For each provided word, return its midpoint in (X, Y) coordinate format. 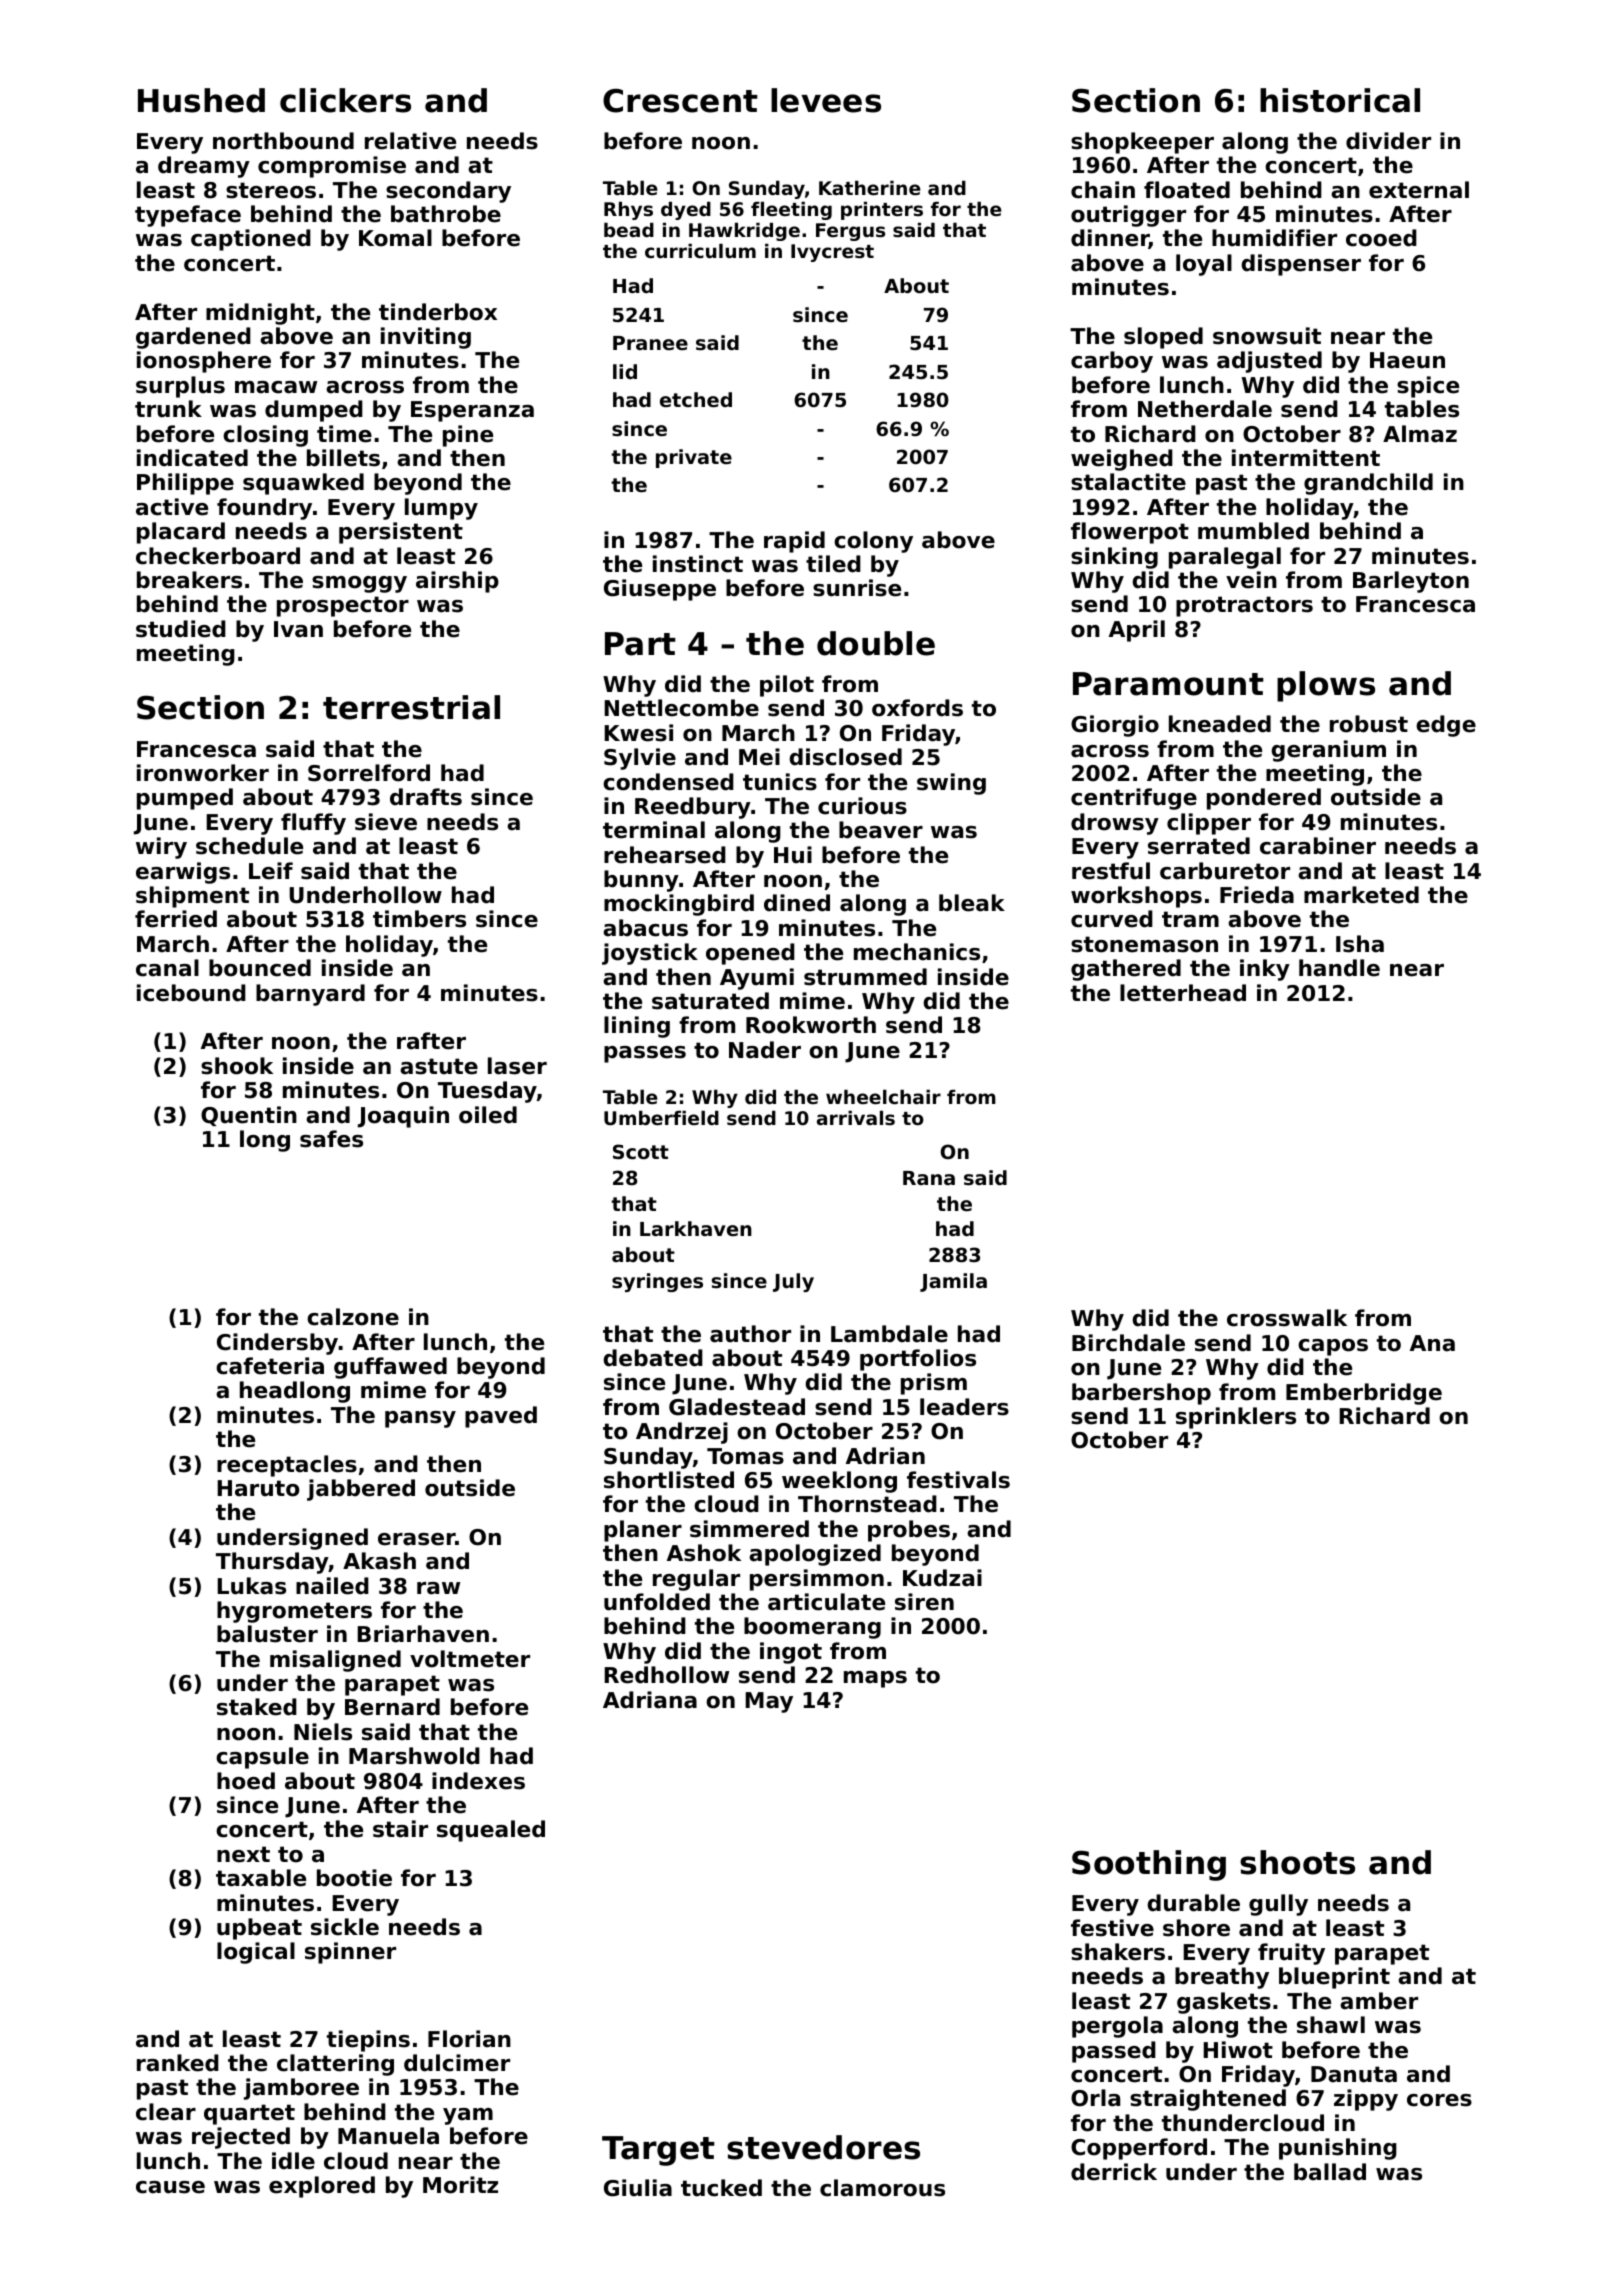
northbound (283, 141)
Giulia (638, 2188)
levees (826, 100)
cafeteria (270, 1366)
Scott (641, 1152)
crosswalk (1287, 1318)
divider (1388, 141)
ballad (1330, 2172)
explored (322, 2187)
